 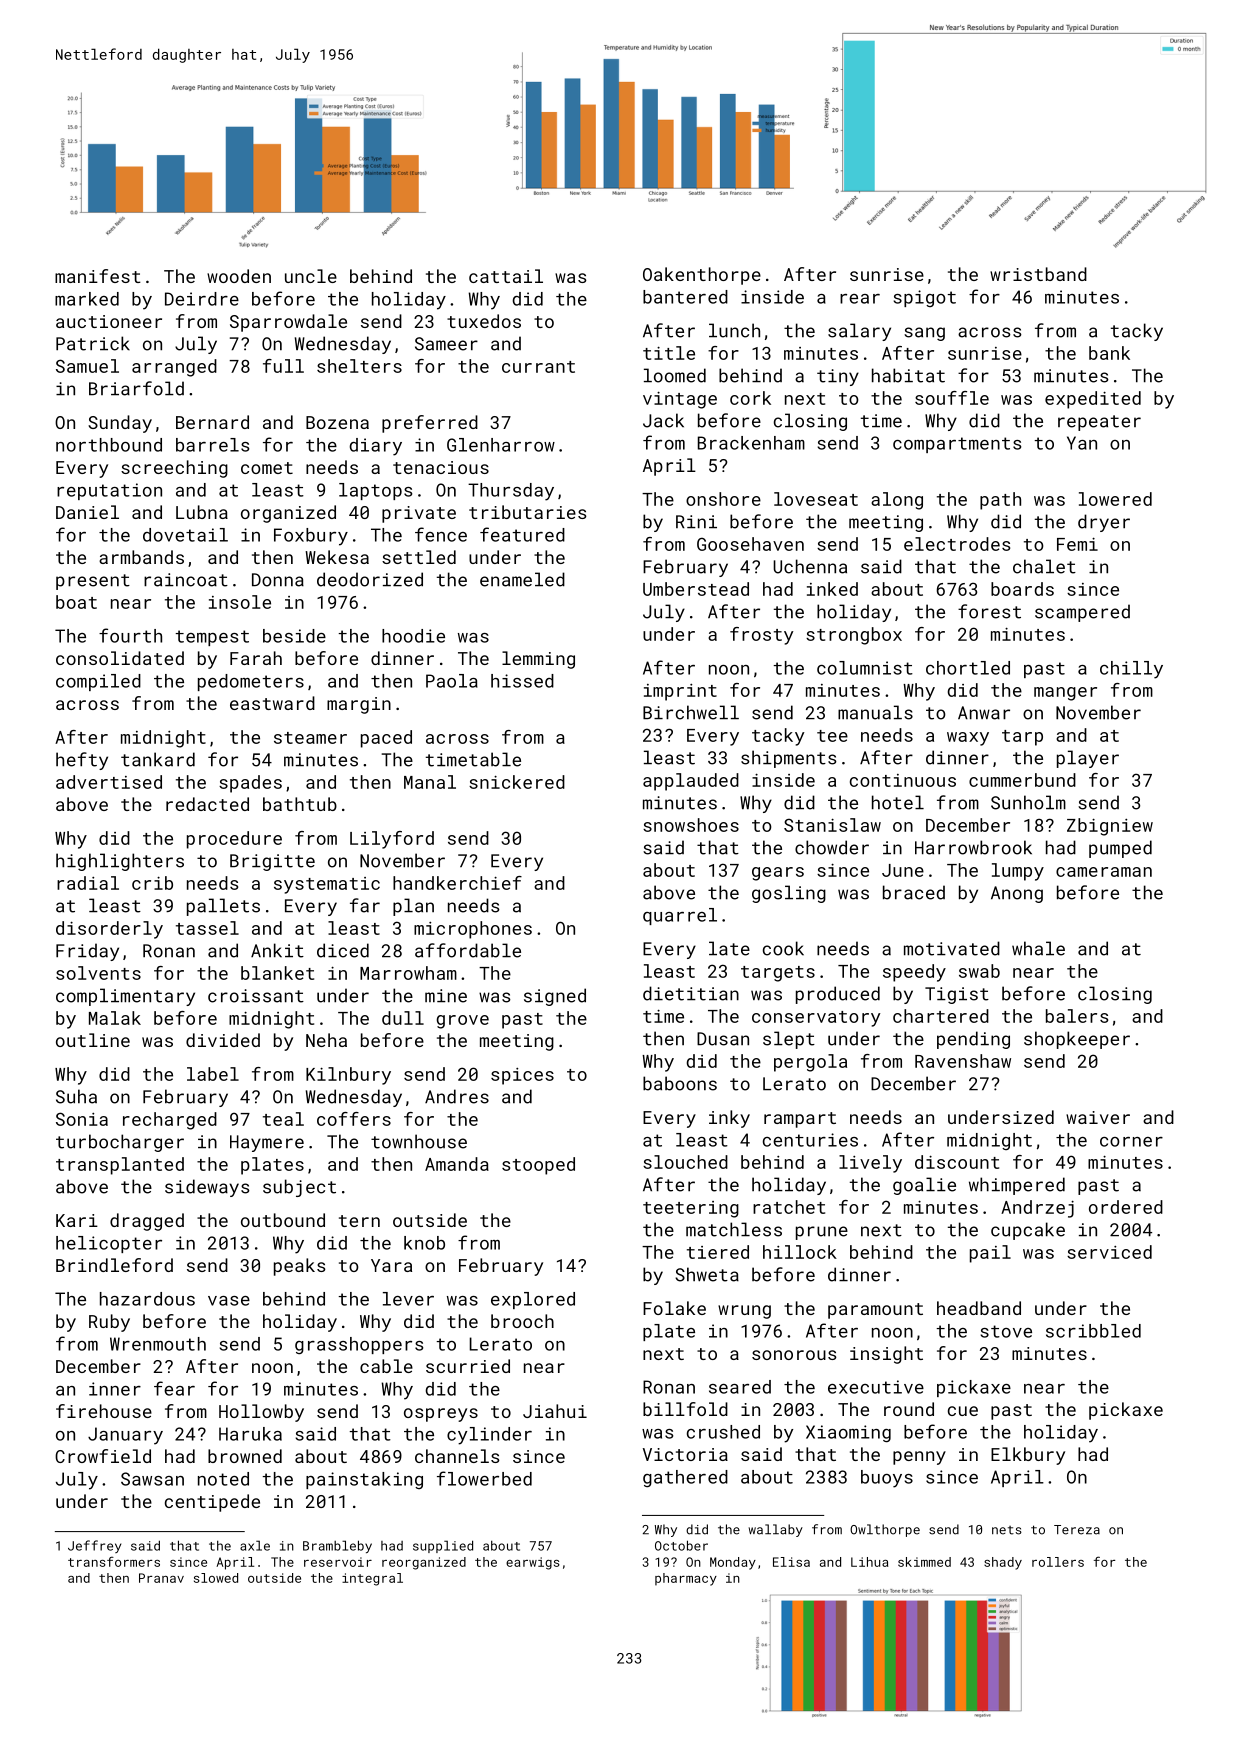 I want to click on gears, so click(x=778, y=874).
